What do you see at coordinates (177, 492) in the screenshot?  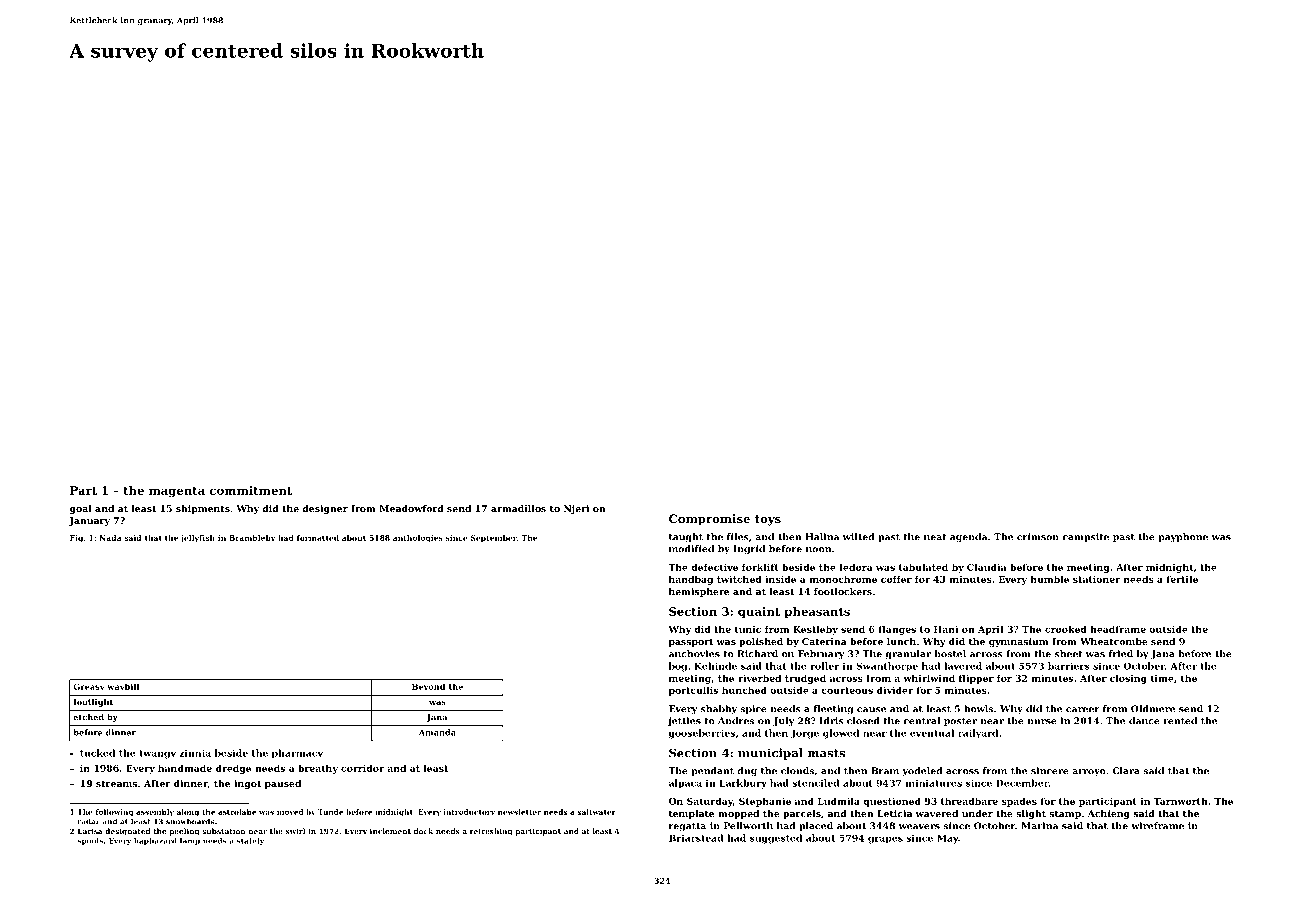 I see `magenta` at bounding box center [177, 492].
